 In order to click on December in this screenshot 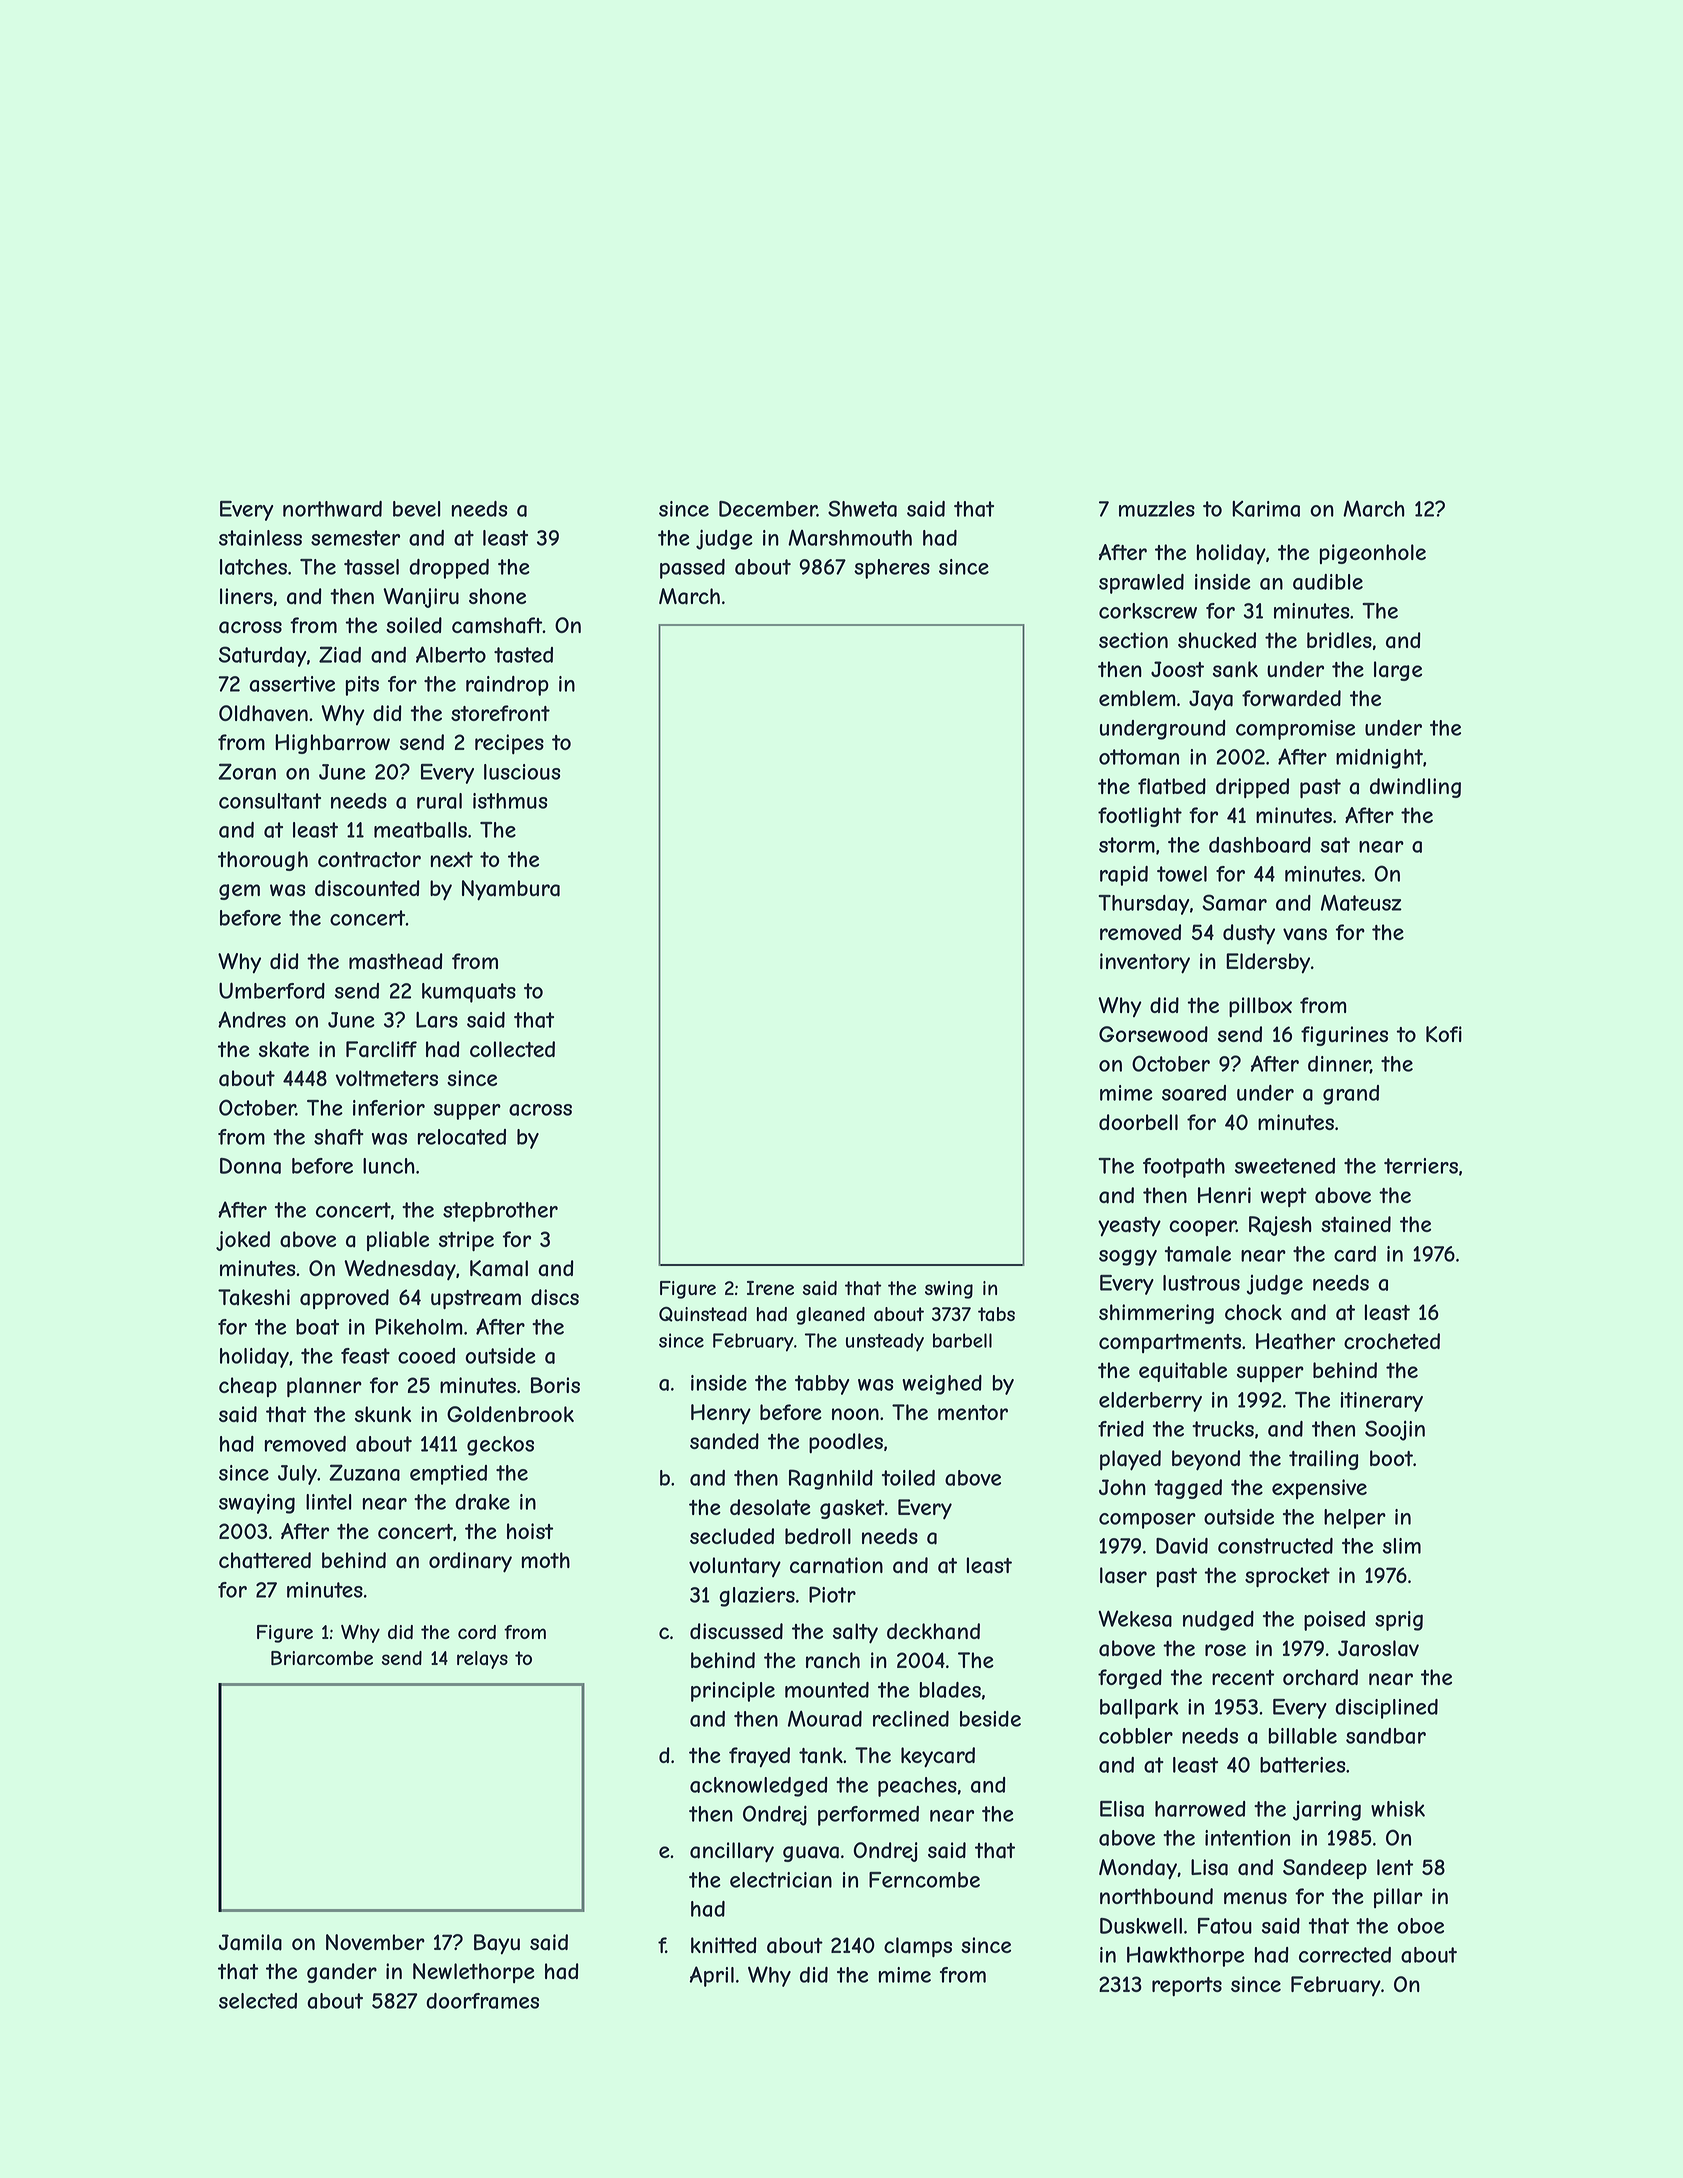, I will do `click(768, 509)`.
